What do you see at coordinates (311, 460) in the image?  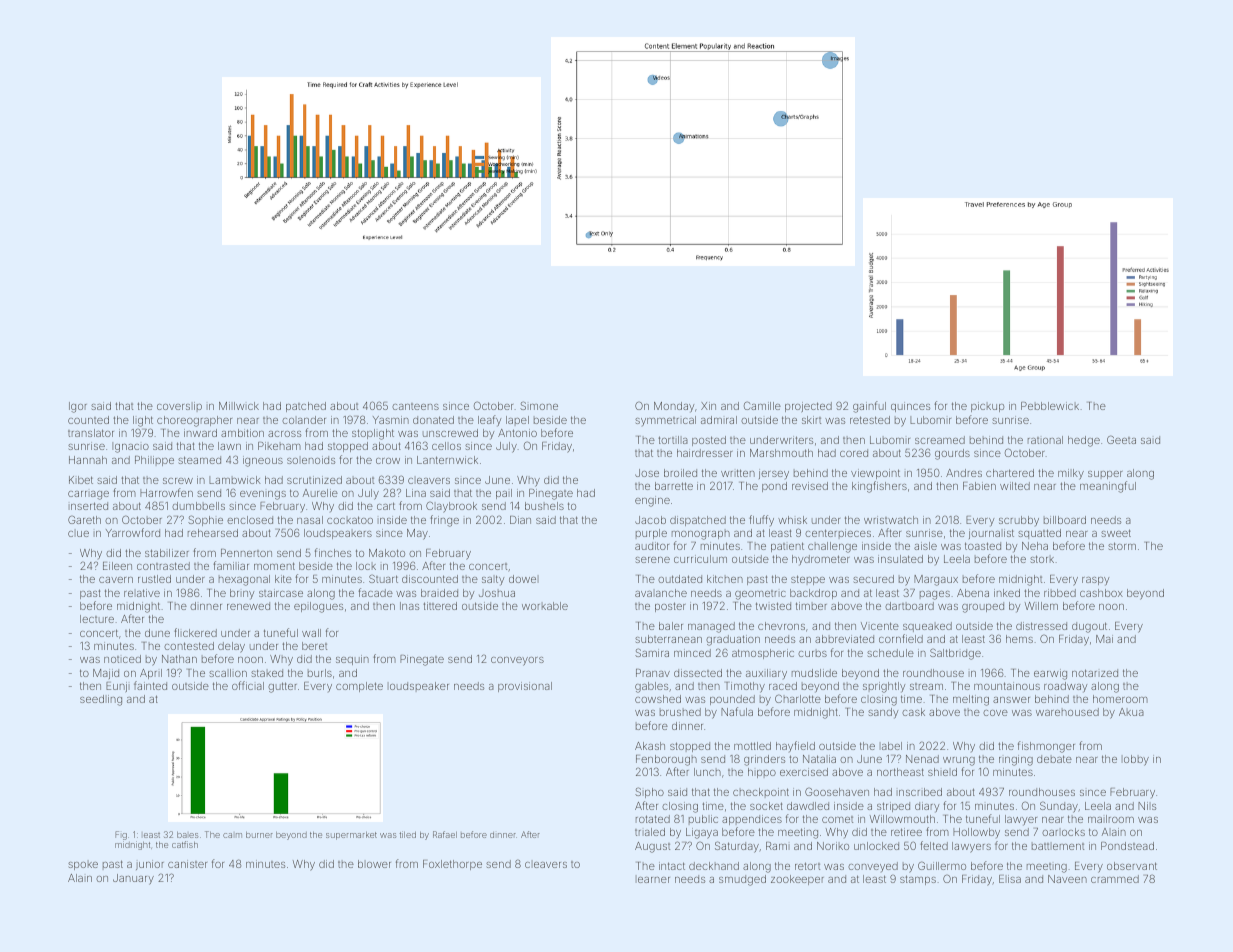 I see `solenoids` at bounding box center [311, 460].
